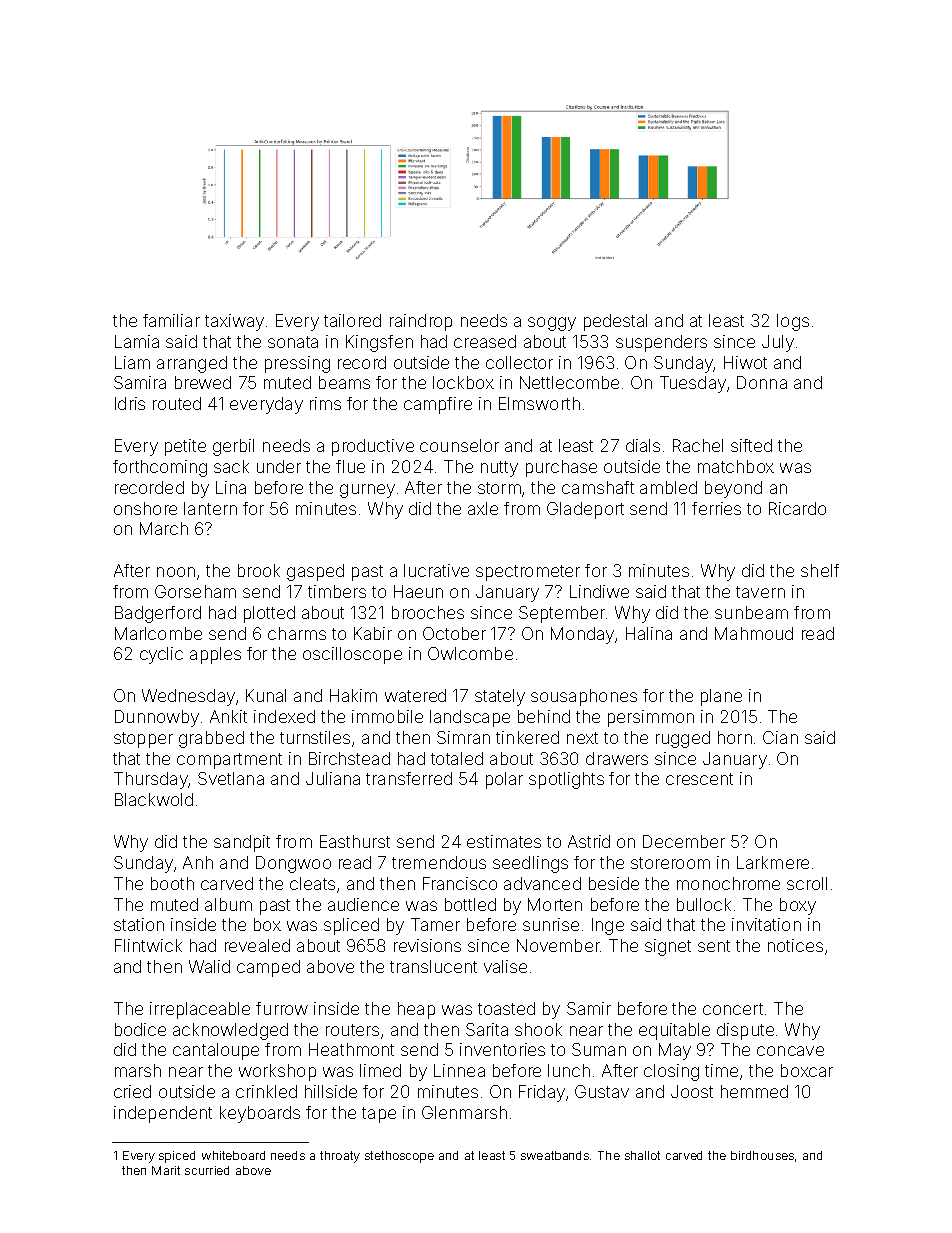 This screenshot has height=1233, width=952. Describe the element at coordinates (148, 945) in the screenshot. I see `Flintwick` at that location.
